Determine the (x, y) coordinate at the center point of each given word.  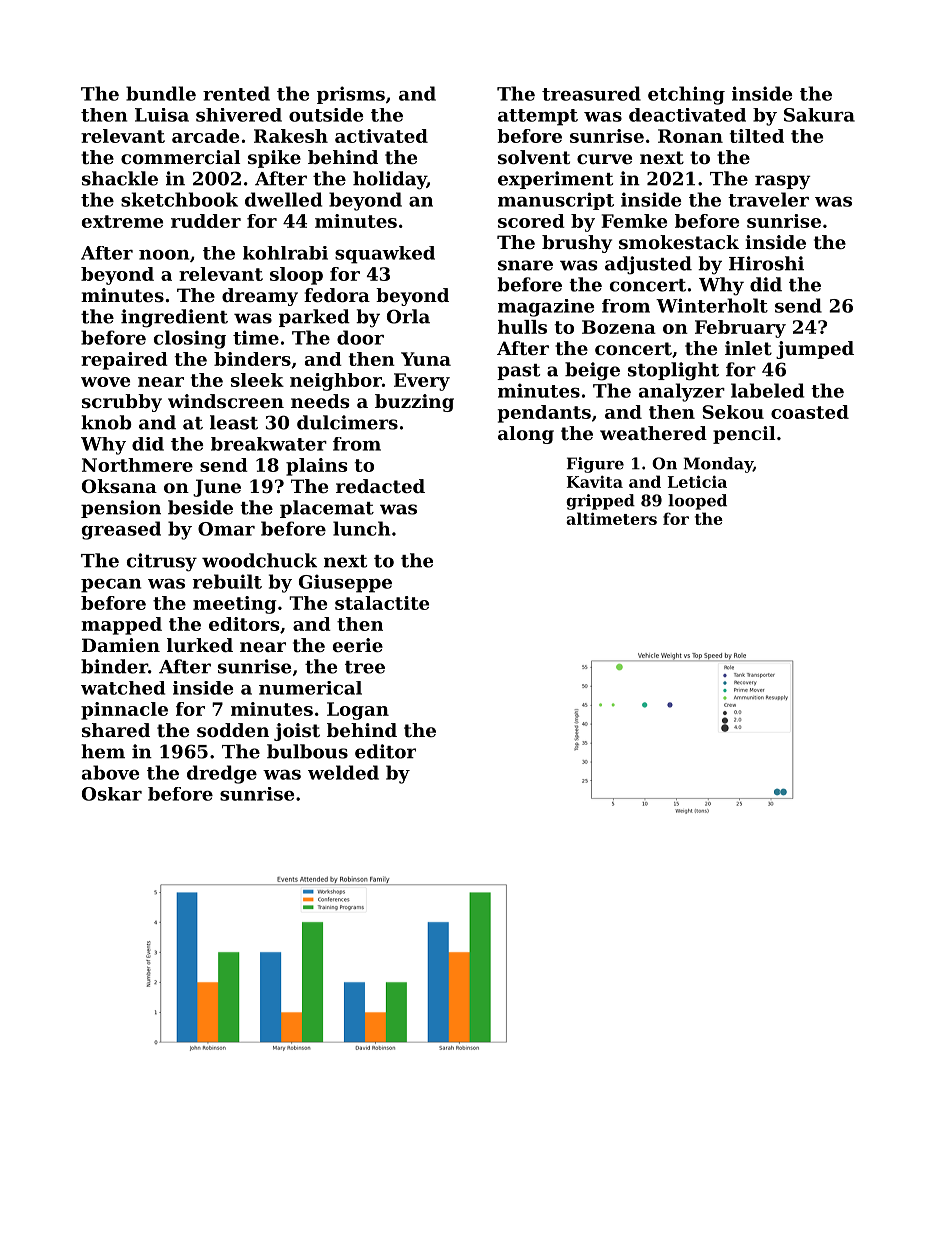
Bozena (619, 327)
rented (236, 93)
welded (343, 772)
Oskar (112, 794)
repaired (124, 361)
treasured (591, 93)
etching (686, 95)
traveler (768, 199)
